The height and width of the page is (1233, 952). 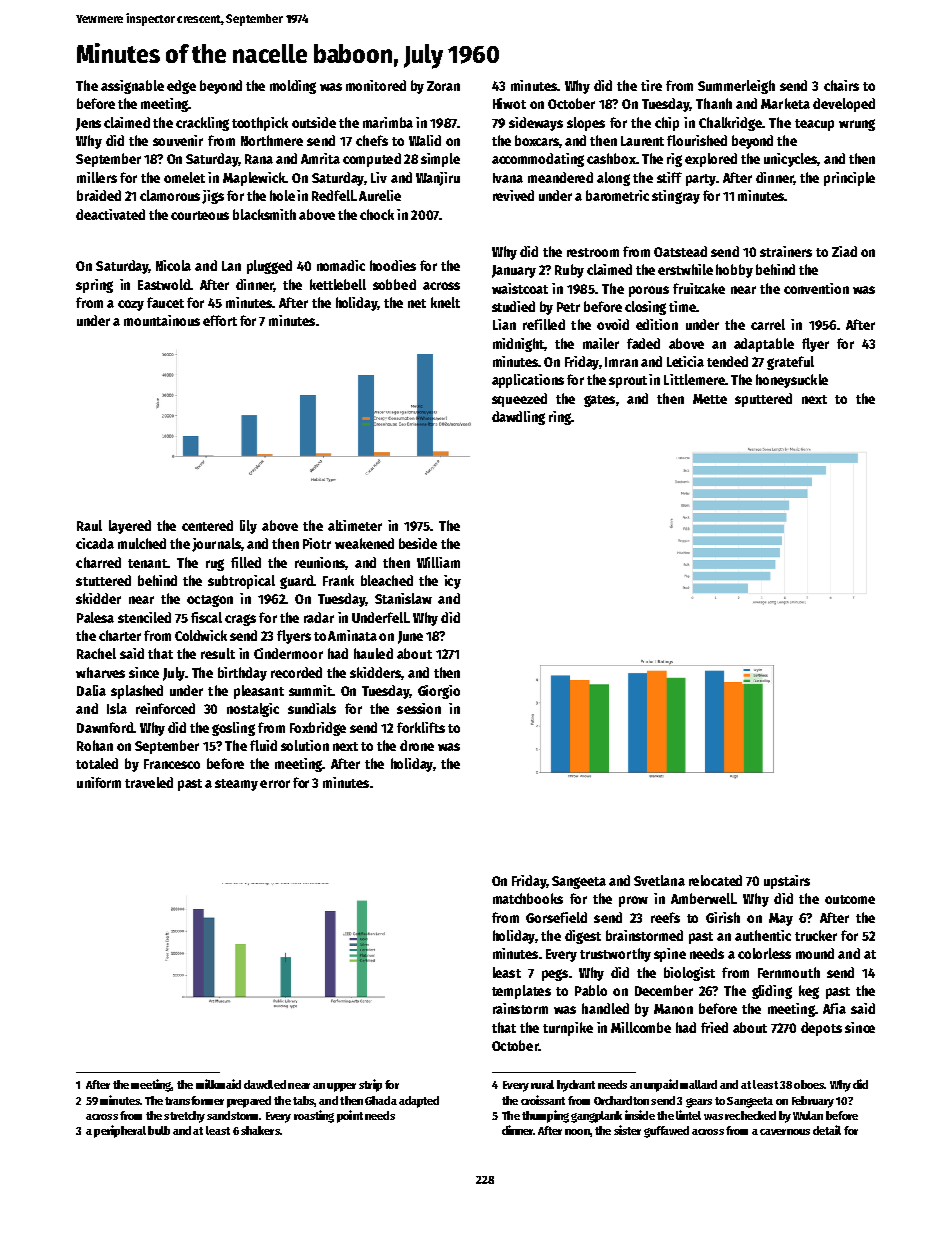 What do you see at coordinates (421, 727) in the page?
I see `forklifts` at bounding box center [421, 727].
